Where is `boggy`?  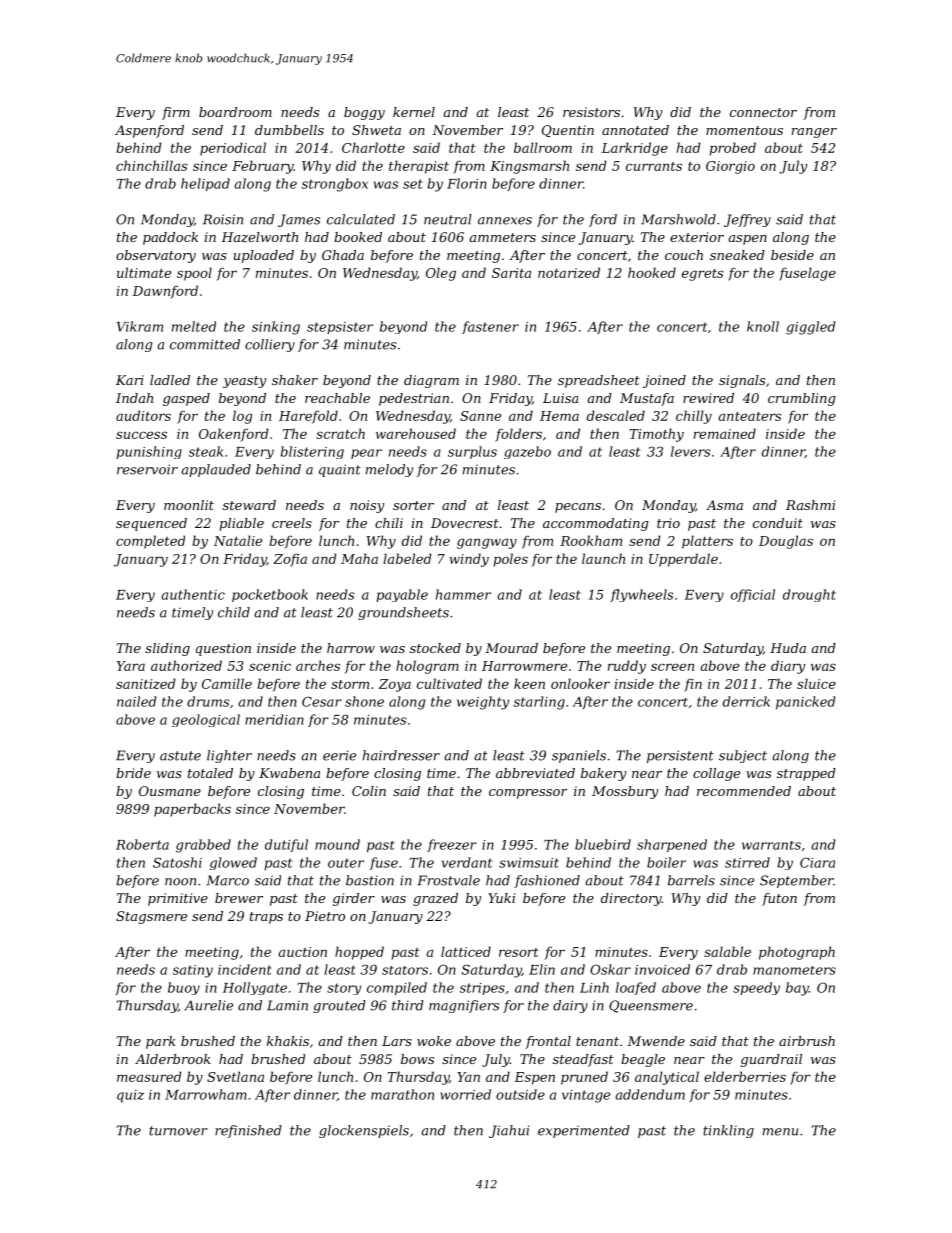 boggy is located at coordinates (364, 113).
